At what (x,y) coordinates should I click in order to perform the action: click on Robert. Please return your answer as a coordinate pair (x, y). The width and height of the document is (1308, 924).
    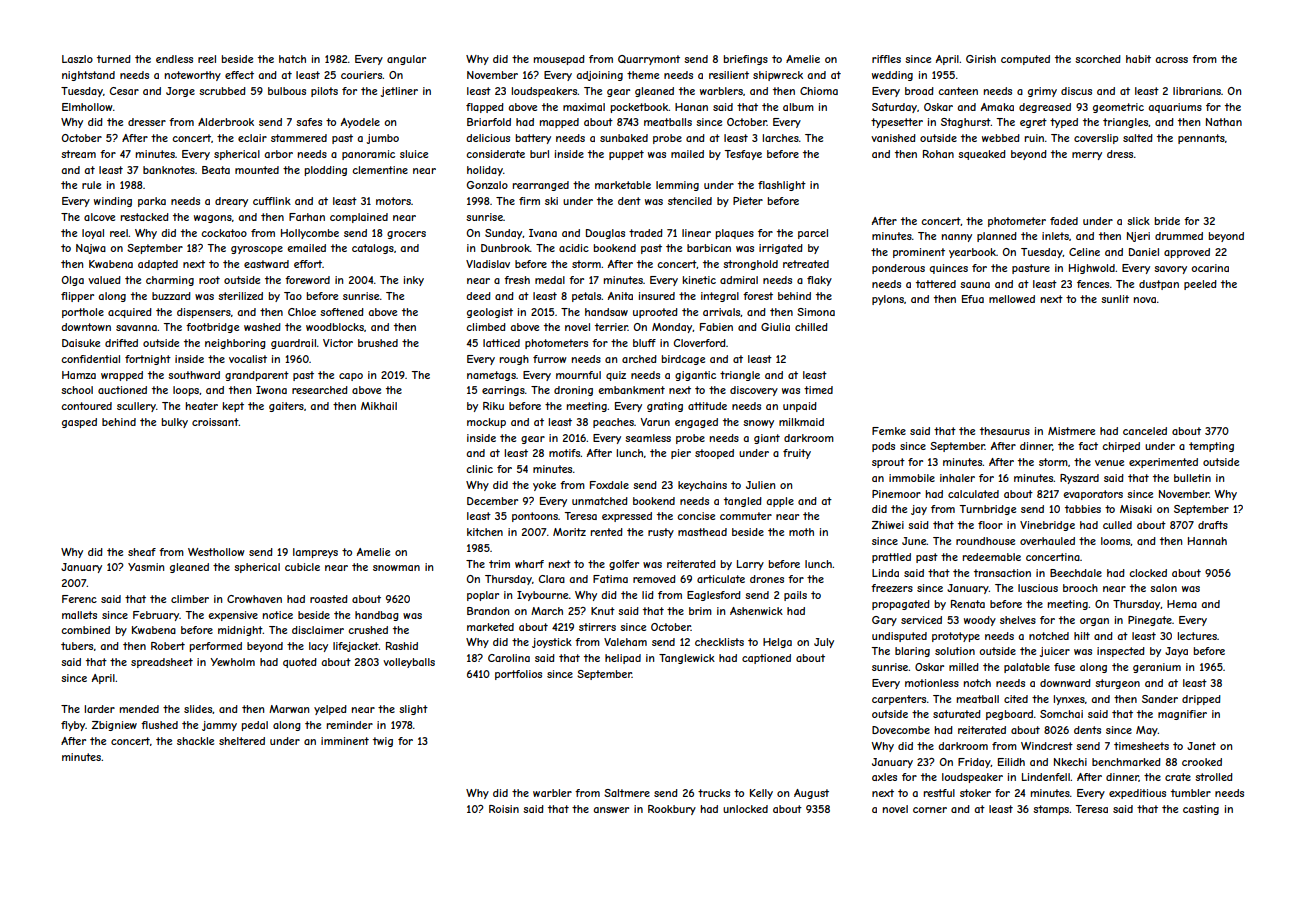
    Looking at the image, I should click on (168, 646).
